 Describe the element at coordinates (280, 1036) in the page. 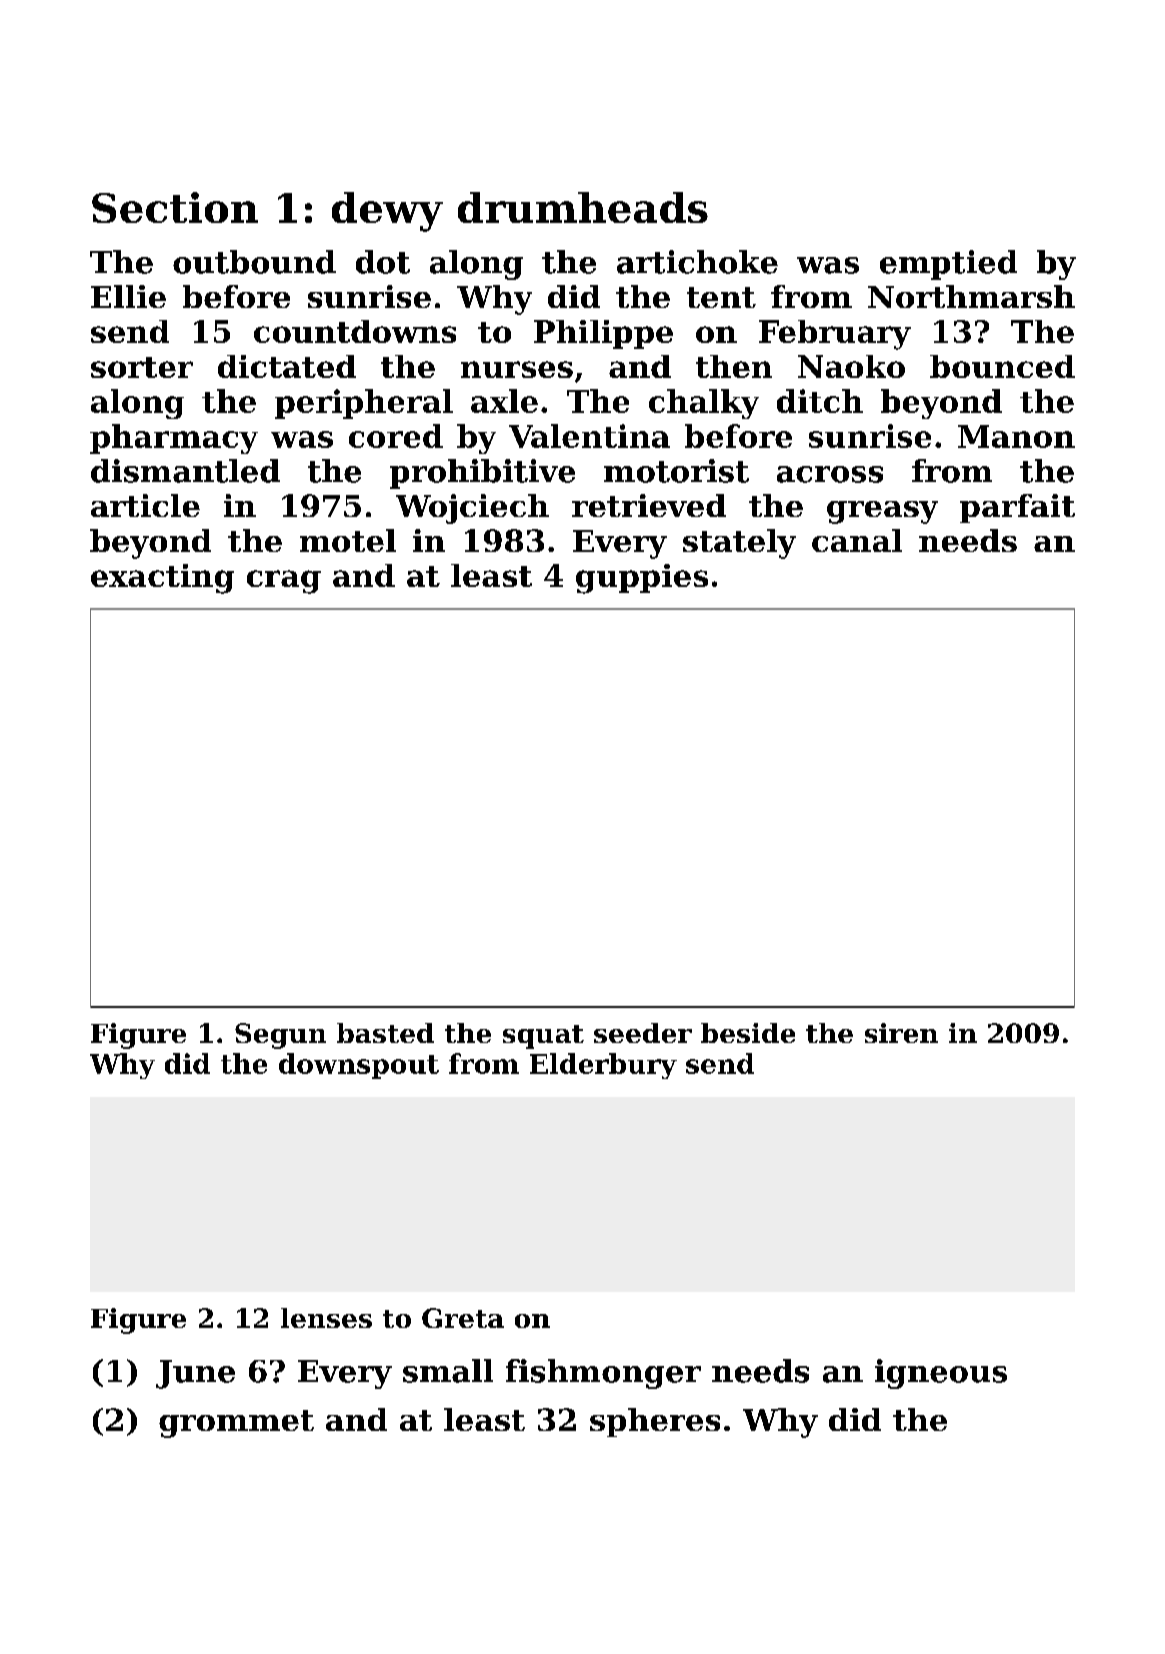

I see `Segun` at that location.
